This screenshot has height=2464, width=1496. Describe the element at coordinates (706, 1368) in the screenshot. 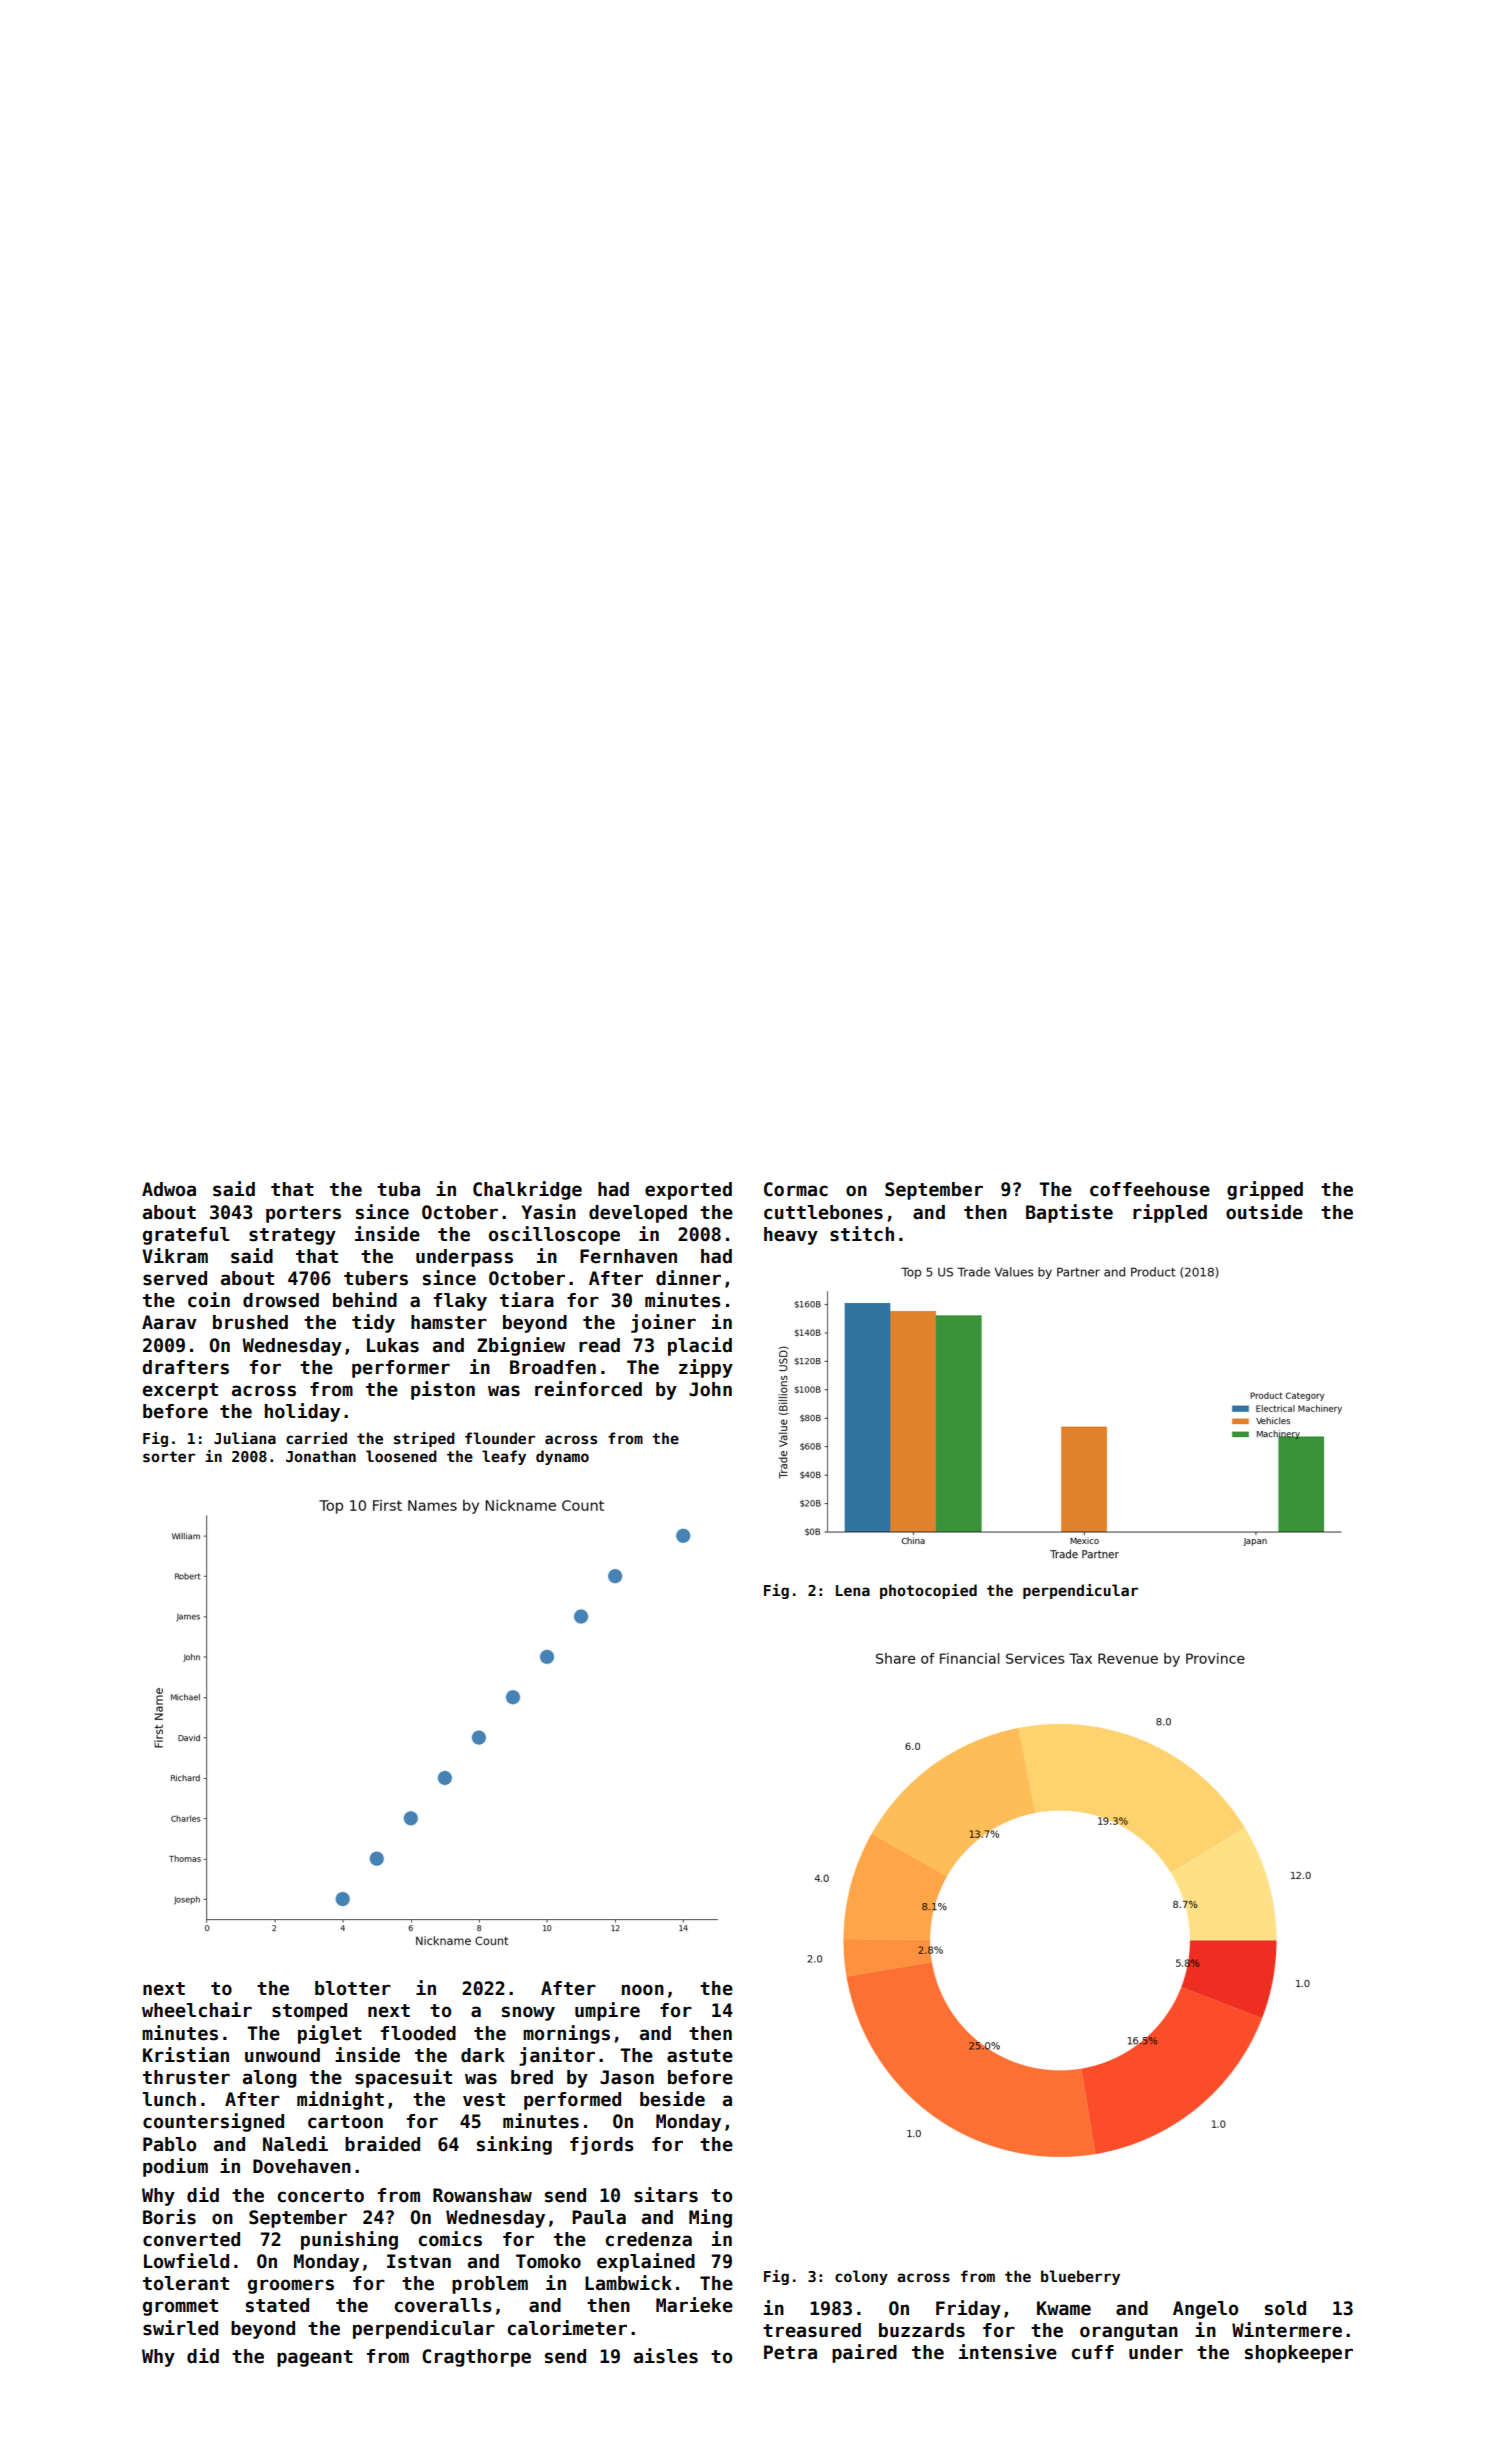

I see `zippy` at that location.
